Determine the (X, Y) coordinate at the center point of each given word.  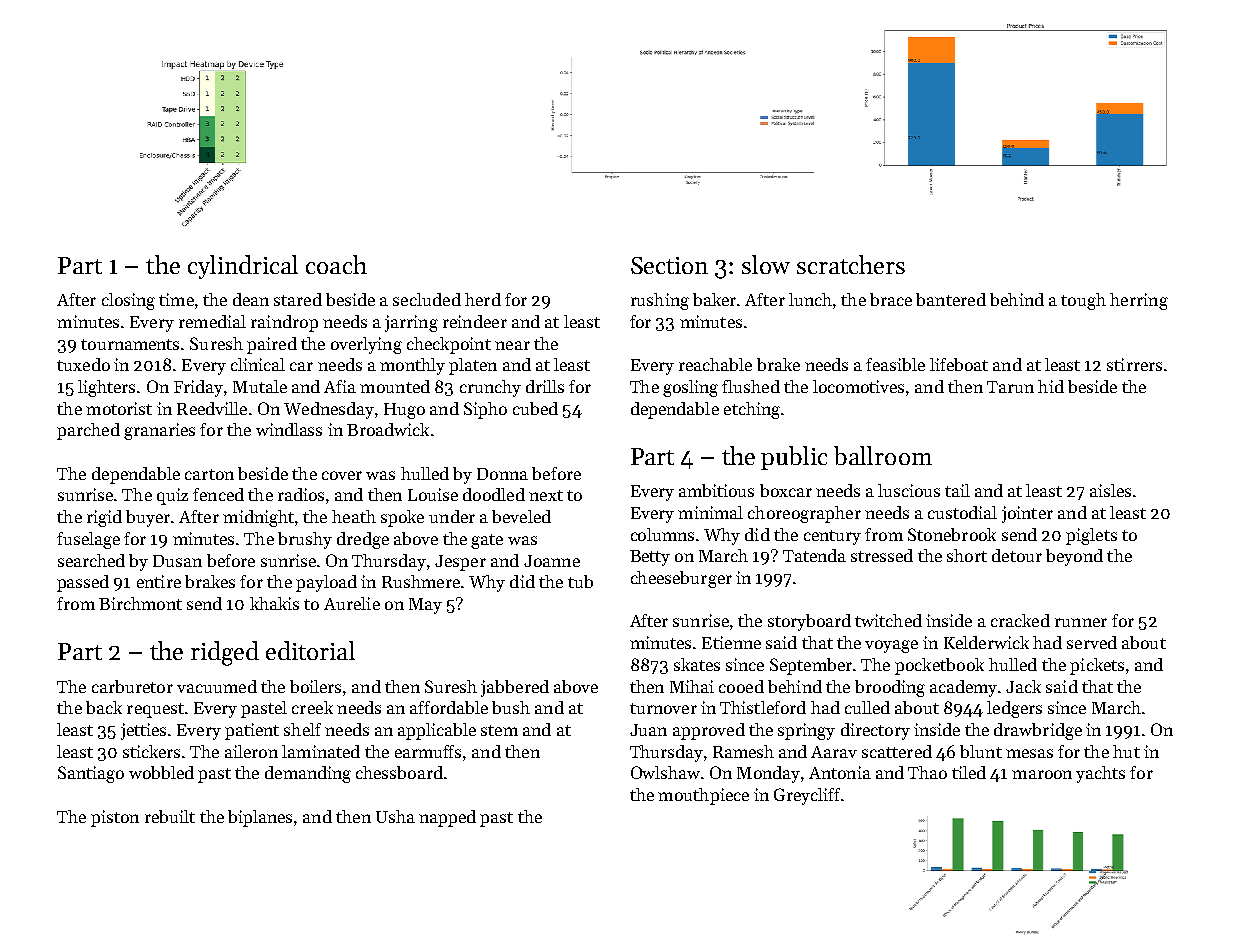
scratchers (851, 264)
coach (336, 264)
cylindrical (243, 267)
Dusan (177, 561)
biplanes (260, 818)
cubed (535, 408)
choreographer (804, 514)
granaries (159, 431)
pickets (1097, 666)
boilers (315, 686)
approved (709, 731)
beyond (1074, 557)
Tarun (1010, 387)
